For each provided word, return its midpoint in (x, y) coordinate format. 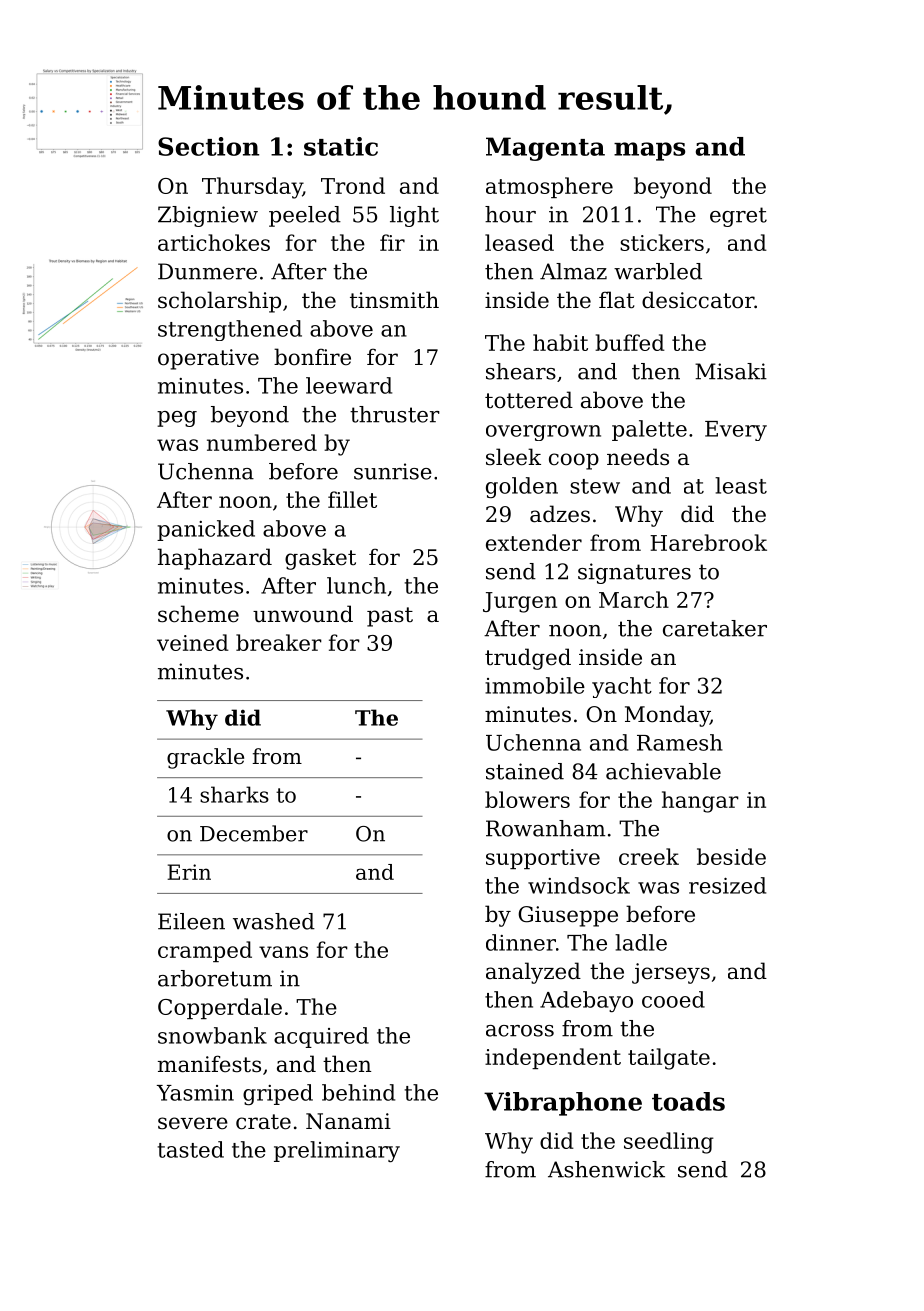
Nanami (348, 1121)
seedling (669, 1143)
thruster (395, 414)
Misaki (731, 371)
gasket (320, 559)
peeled (305, 216)
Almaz (573, 271)
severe (193, 1123)
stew (595, 486)
